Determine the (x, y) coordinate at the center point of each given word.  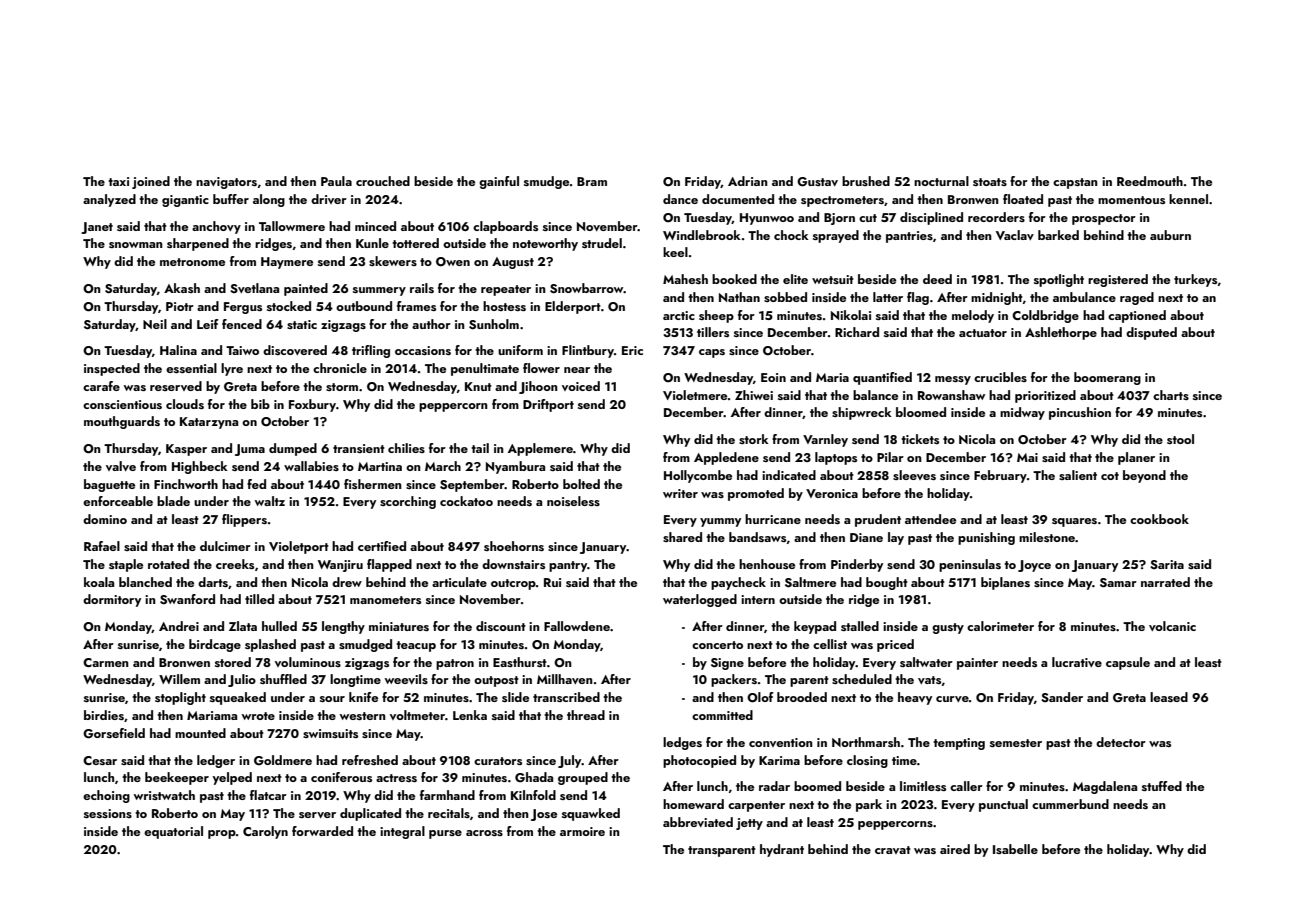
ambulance (1084, 297)
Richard (857, 332)
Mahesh (685, 279)
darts (213, 582)
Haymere (287, 263)
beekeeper (177, 778)
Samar (1118, 583)
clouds (185, 404)
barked (1058, 235)
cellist (830, 644)
